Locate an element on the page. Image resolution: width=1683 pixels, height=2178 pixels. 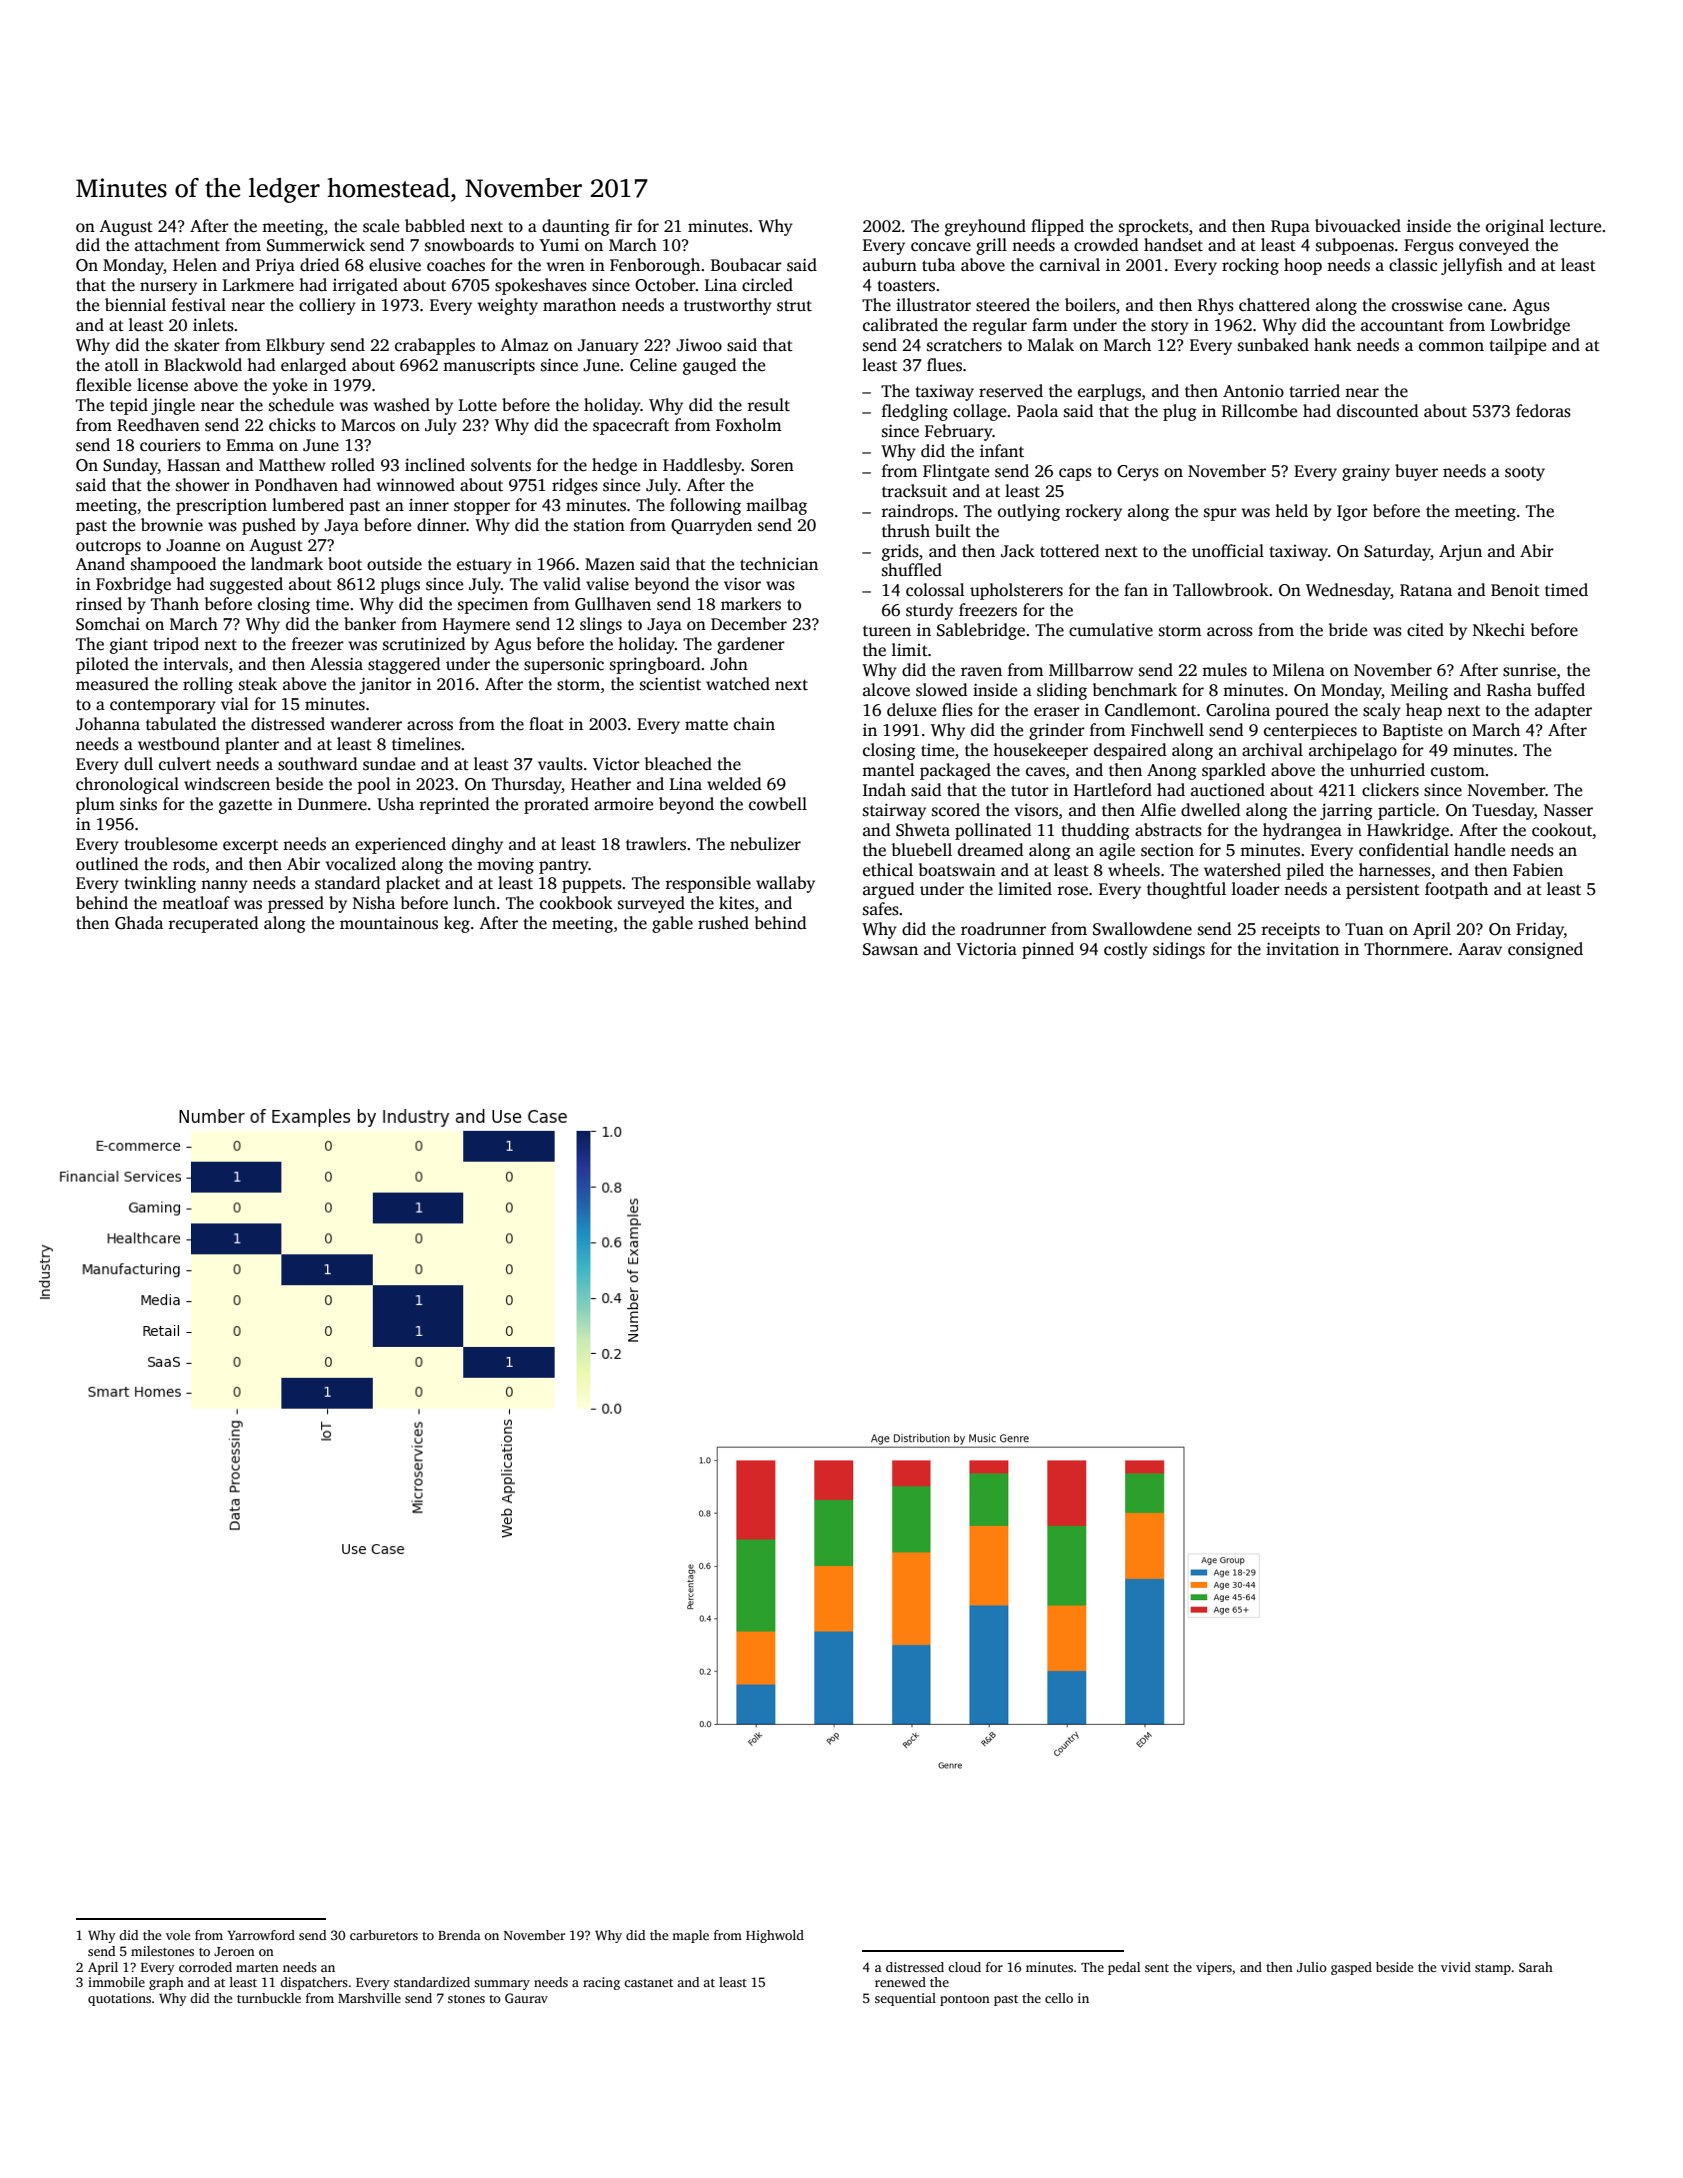
carburetors is located at coordinates (384, 1935).
